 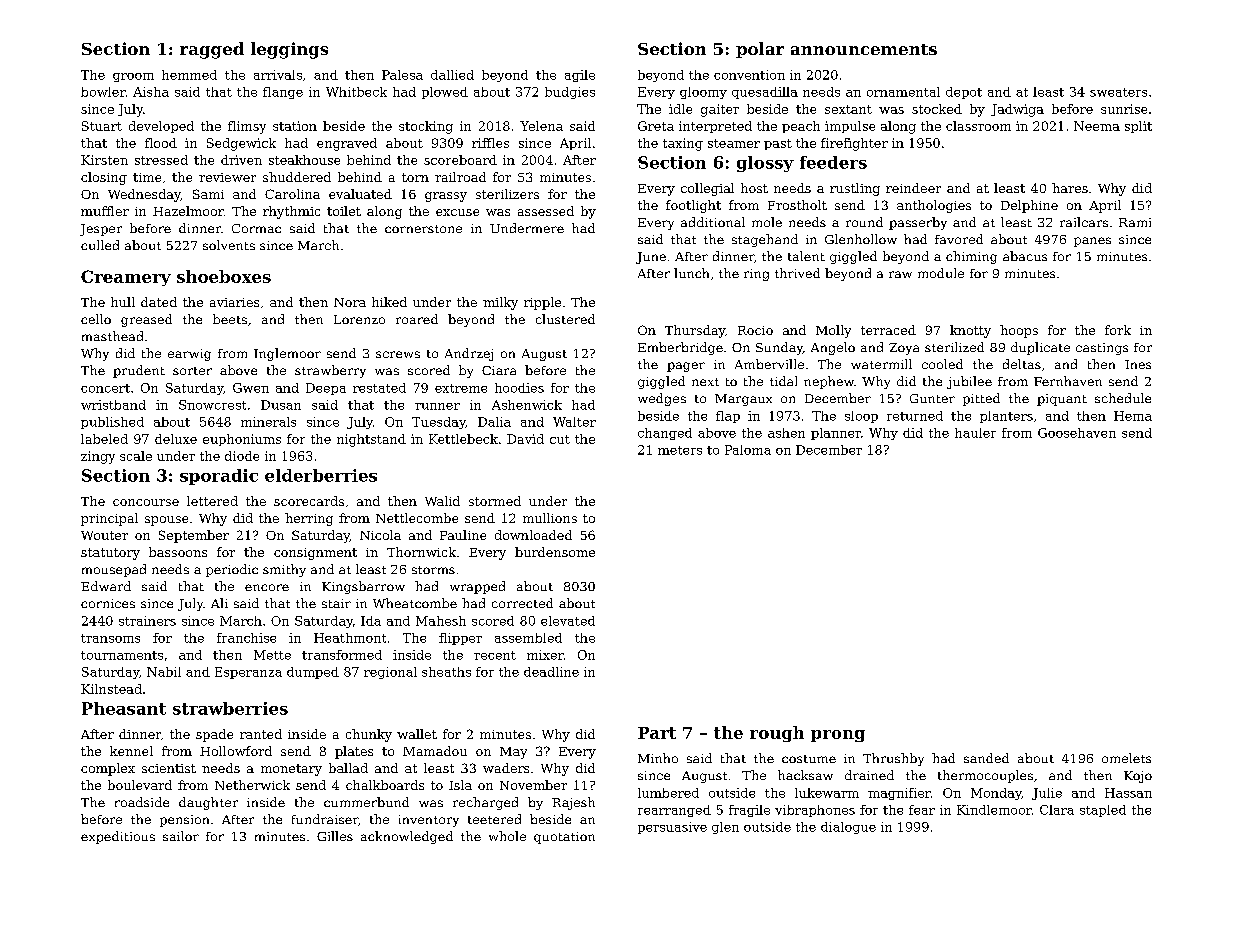 What do you see at coordinates (212, 50) in the screenshot?
I see `ragged` at bounding box center [212, 50].
